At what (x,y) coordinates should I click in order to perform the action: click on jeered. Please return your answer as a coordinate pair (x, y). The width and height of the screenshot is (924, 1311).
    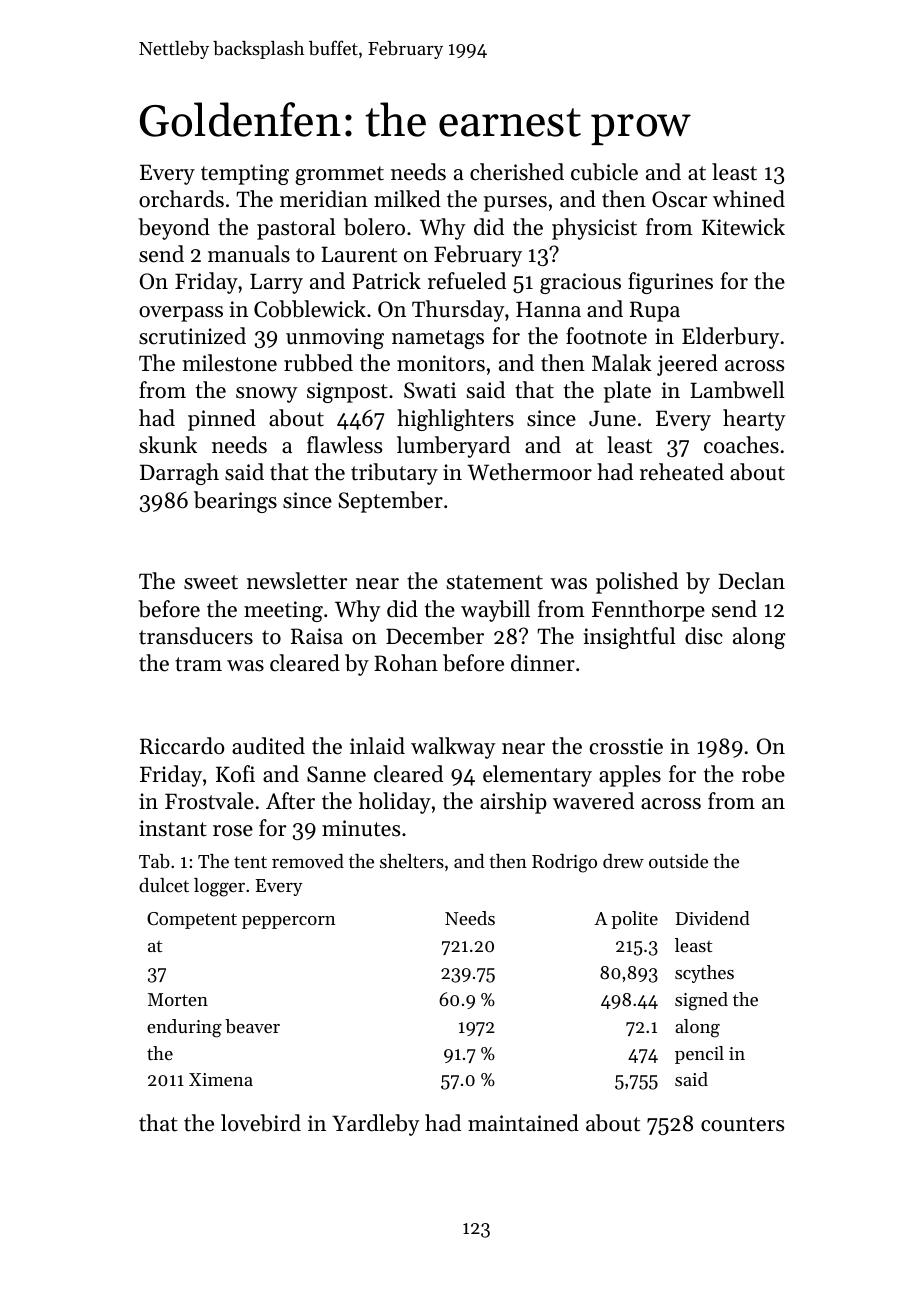
    Looking at the image, I should click on (687, 365).
